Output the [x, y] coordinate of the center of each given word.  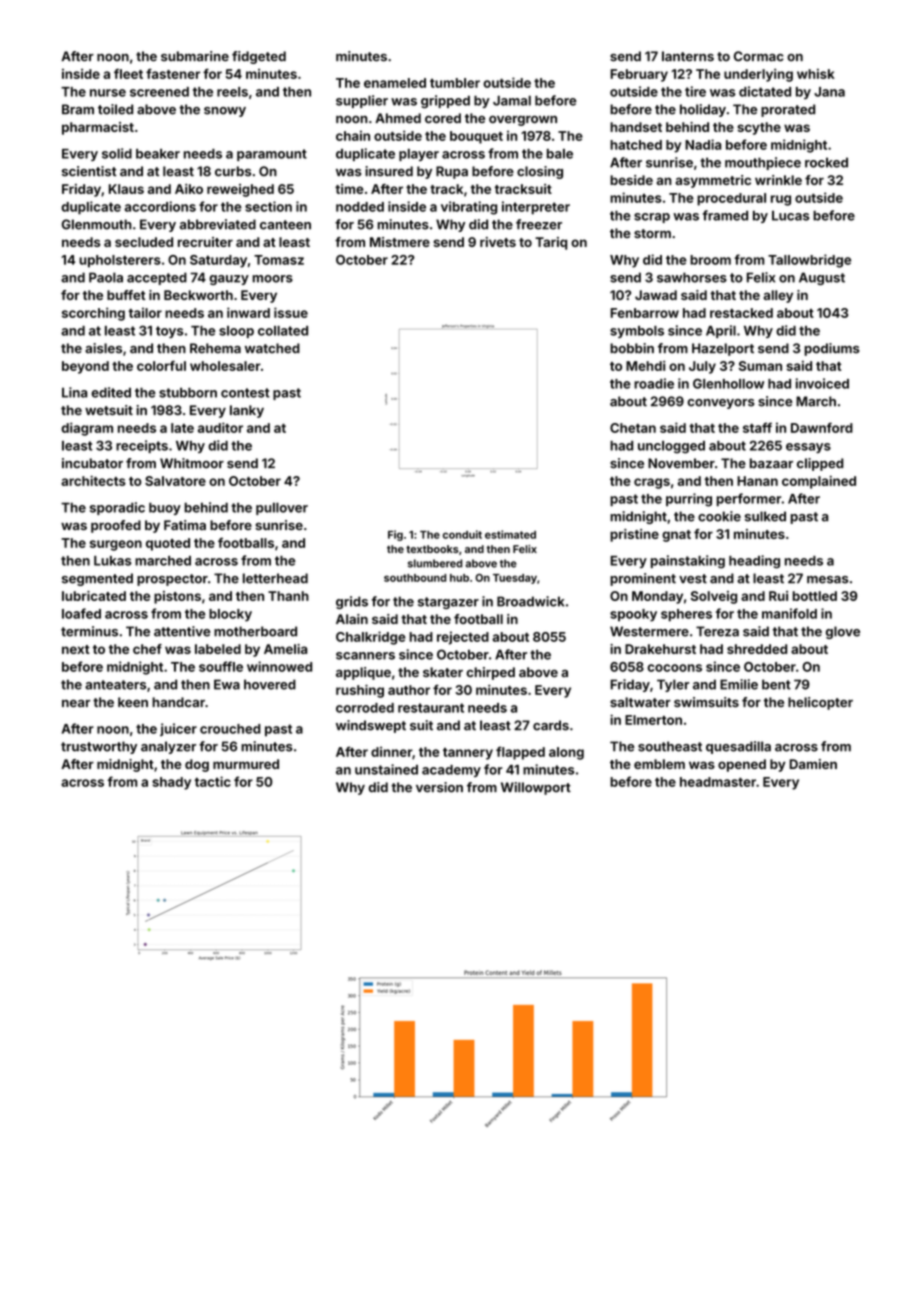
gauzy [229, 280]
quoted [168, 544]
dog [197, 765]
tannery [468, 754]
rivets [498, 242]
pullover [282, 508]
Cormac [759, 56]
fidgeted [259, 57]
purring [689, 500]
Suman [760, 366]
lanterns [688, 56]
